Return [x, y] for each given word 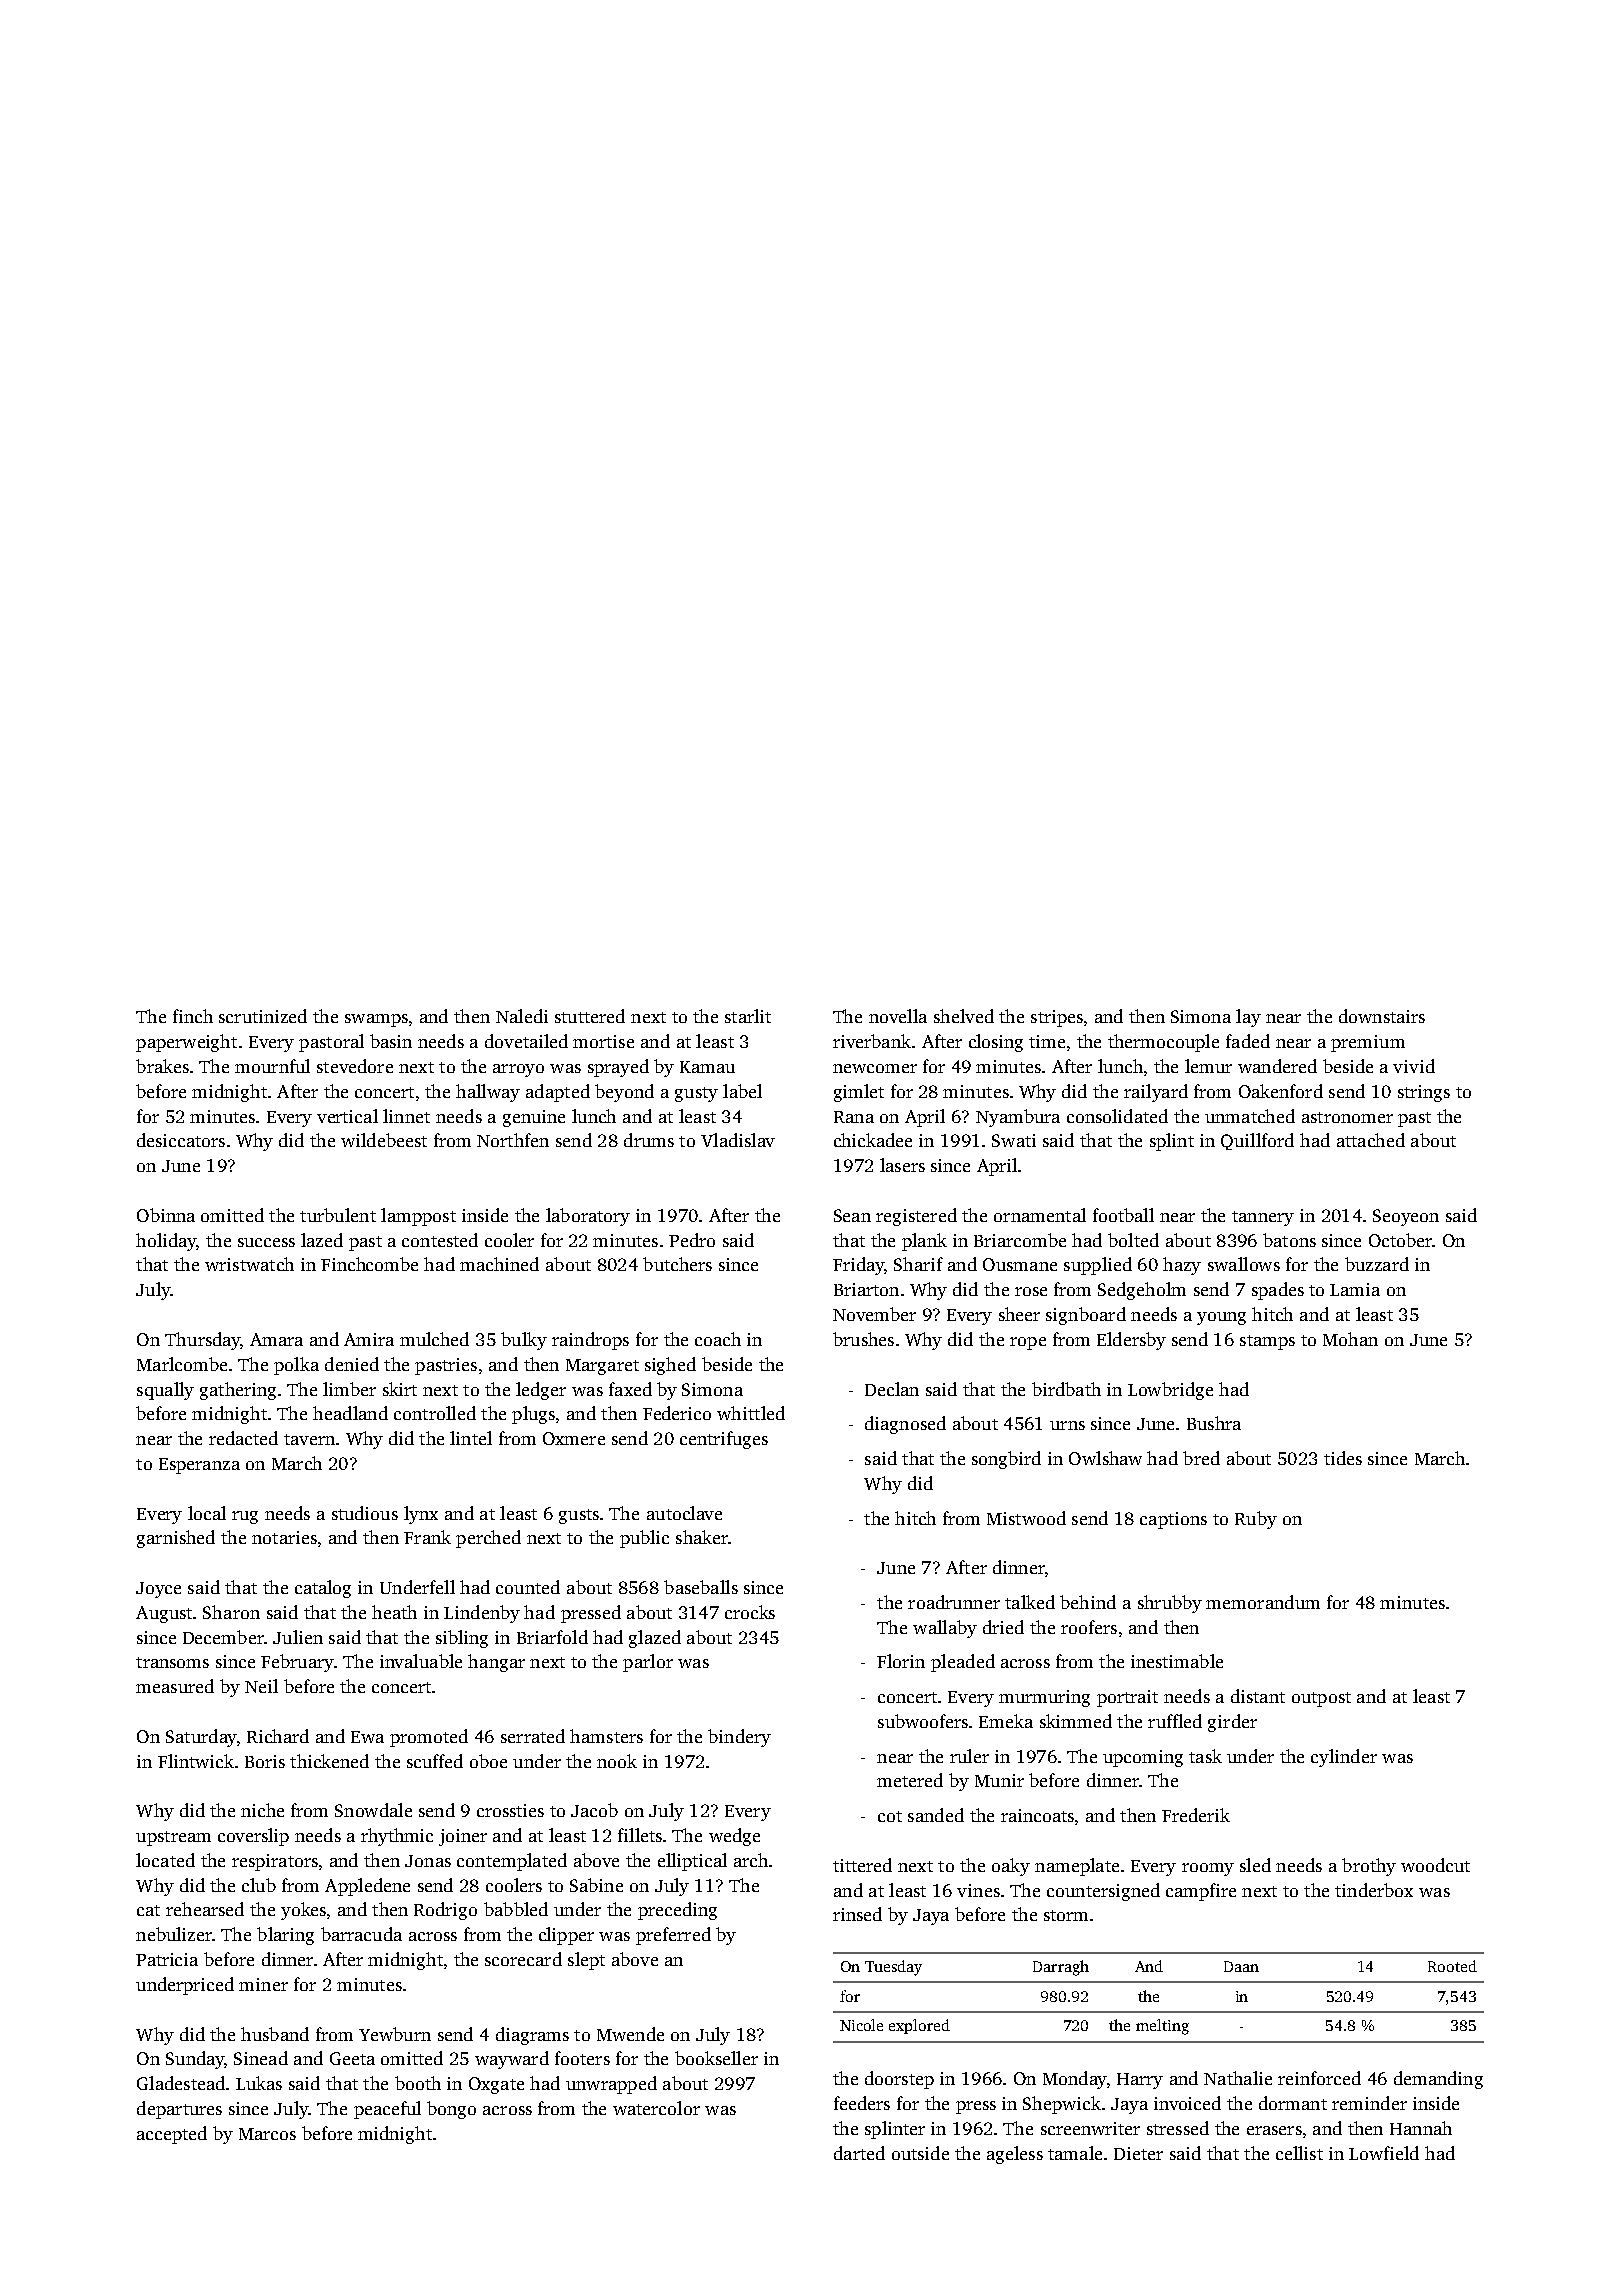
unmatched [1250, 1116]
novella [898, 1016]
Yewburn [395, 2034]
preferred [673, 1936]
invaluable [421, 1661]
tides [1343, 1458]
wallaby [945, 1629]
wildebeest [384, 1140]
